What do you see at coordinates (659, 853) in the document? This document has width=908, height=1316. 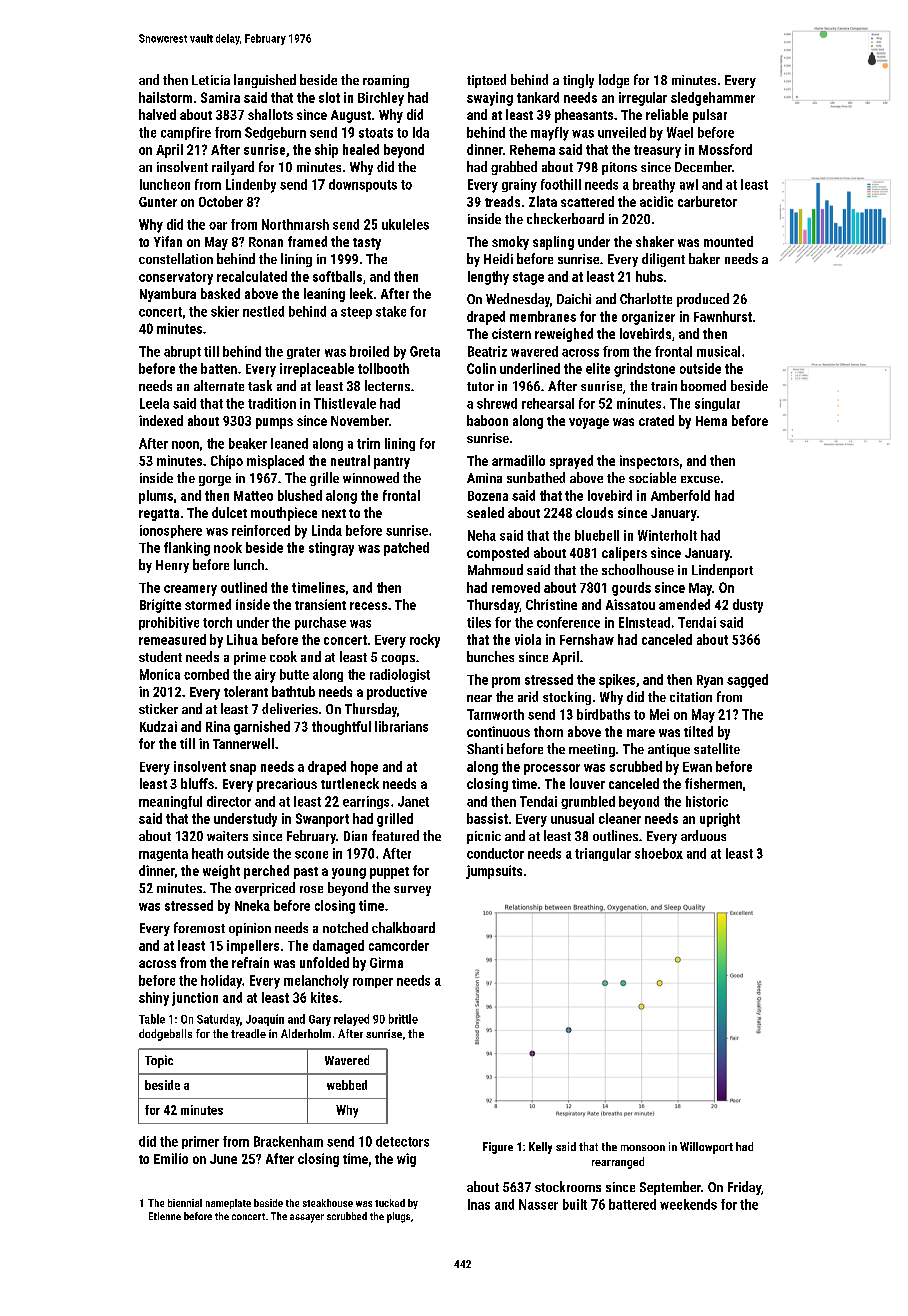 I see `shoebox` at bounding box center [659, 853].
